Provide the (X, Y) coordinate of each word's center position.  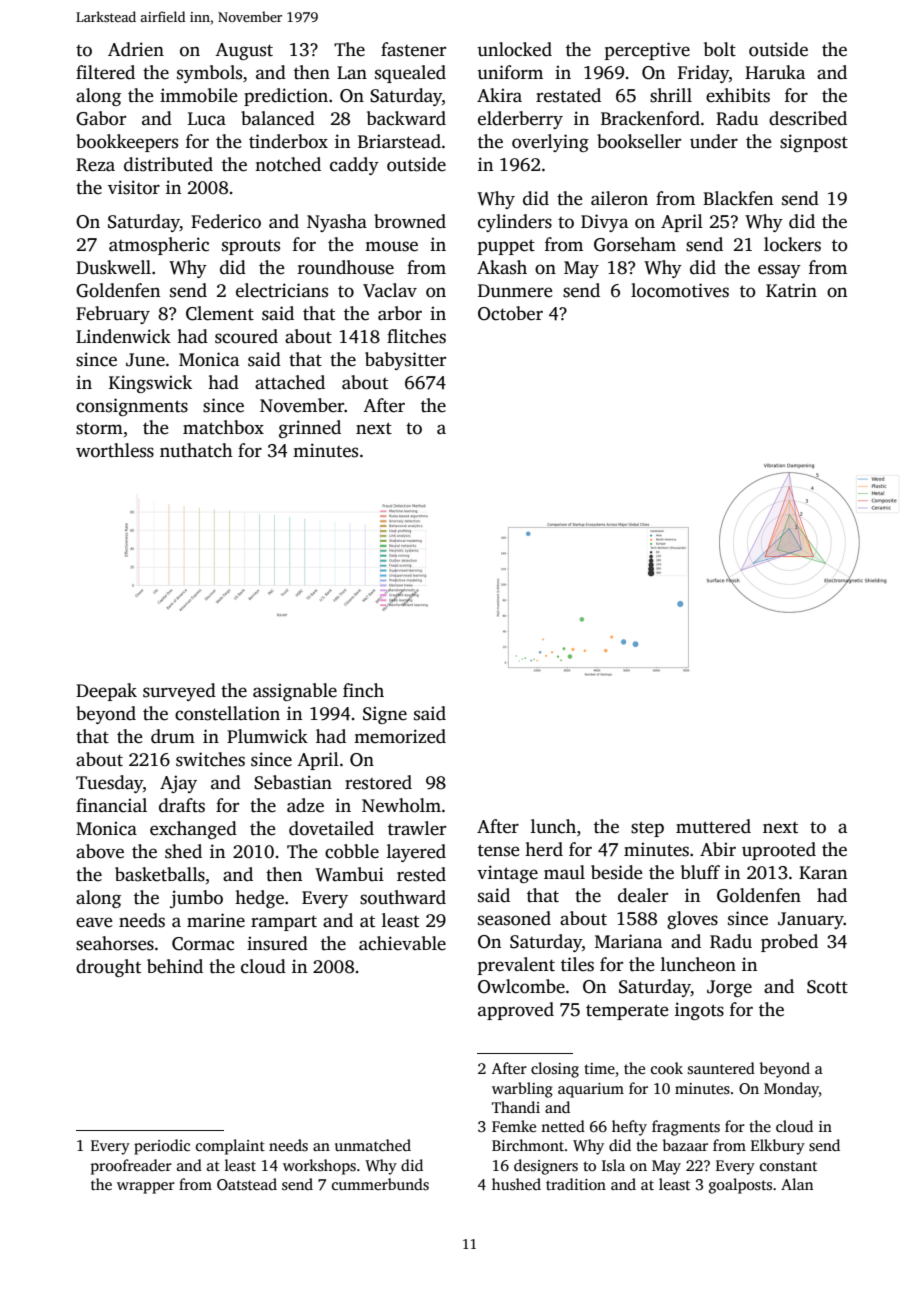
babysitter (405, 361)
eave (94, 922)
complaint (230, 1147)
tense (499, 850)
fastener (413, 49)
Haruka (775, 72)
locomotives (680, 290)
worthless (115, 450)
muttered (713, 826)
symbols (209, 74)
